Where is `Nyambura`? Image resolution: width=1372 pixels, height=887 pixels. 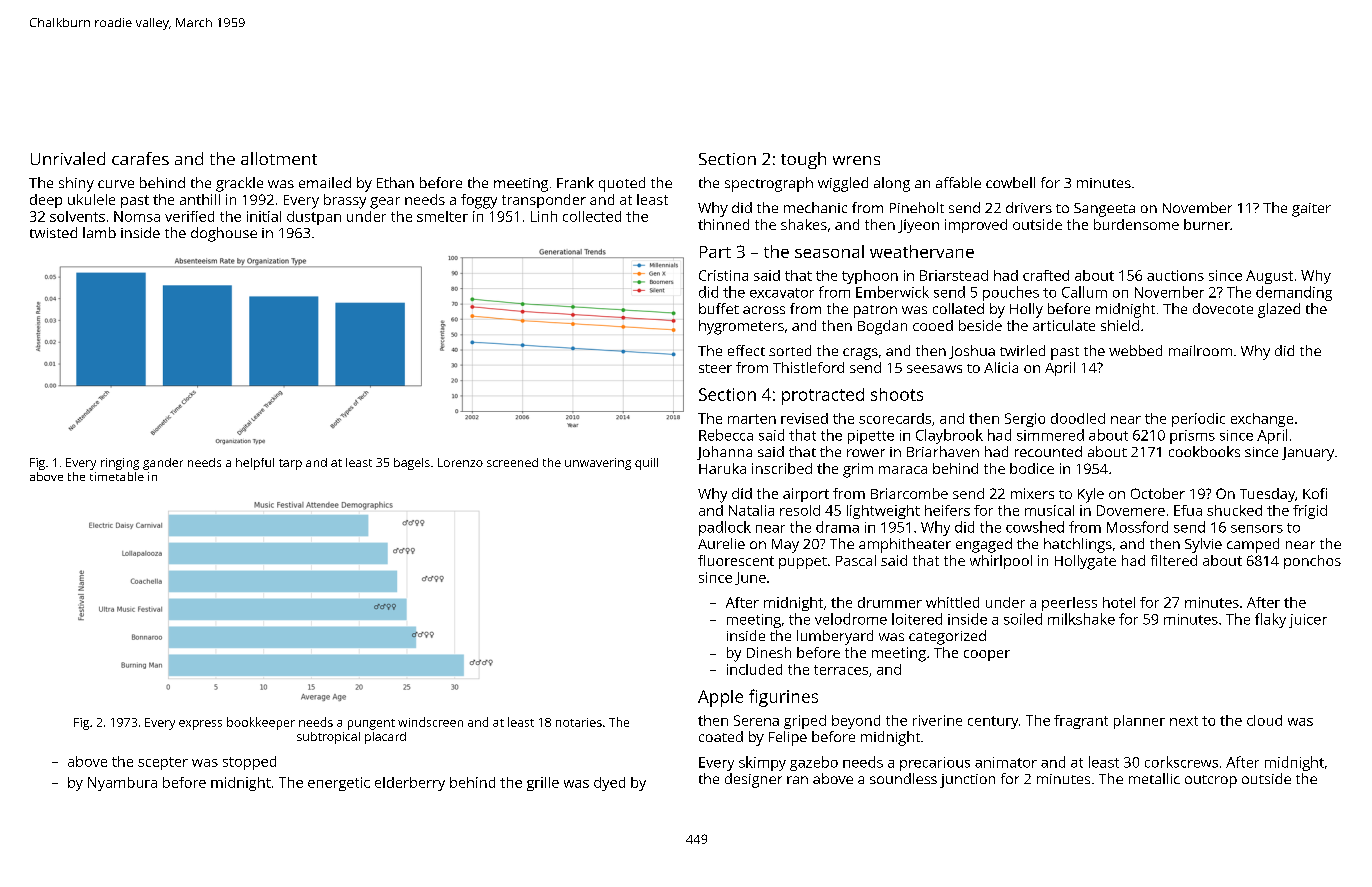 Nyambura is located at coordinates (122, 784).
